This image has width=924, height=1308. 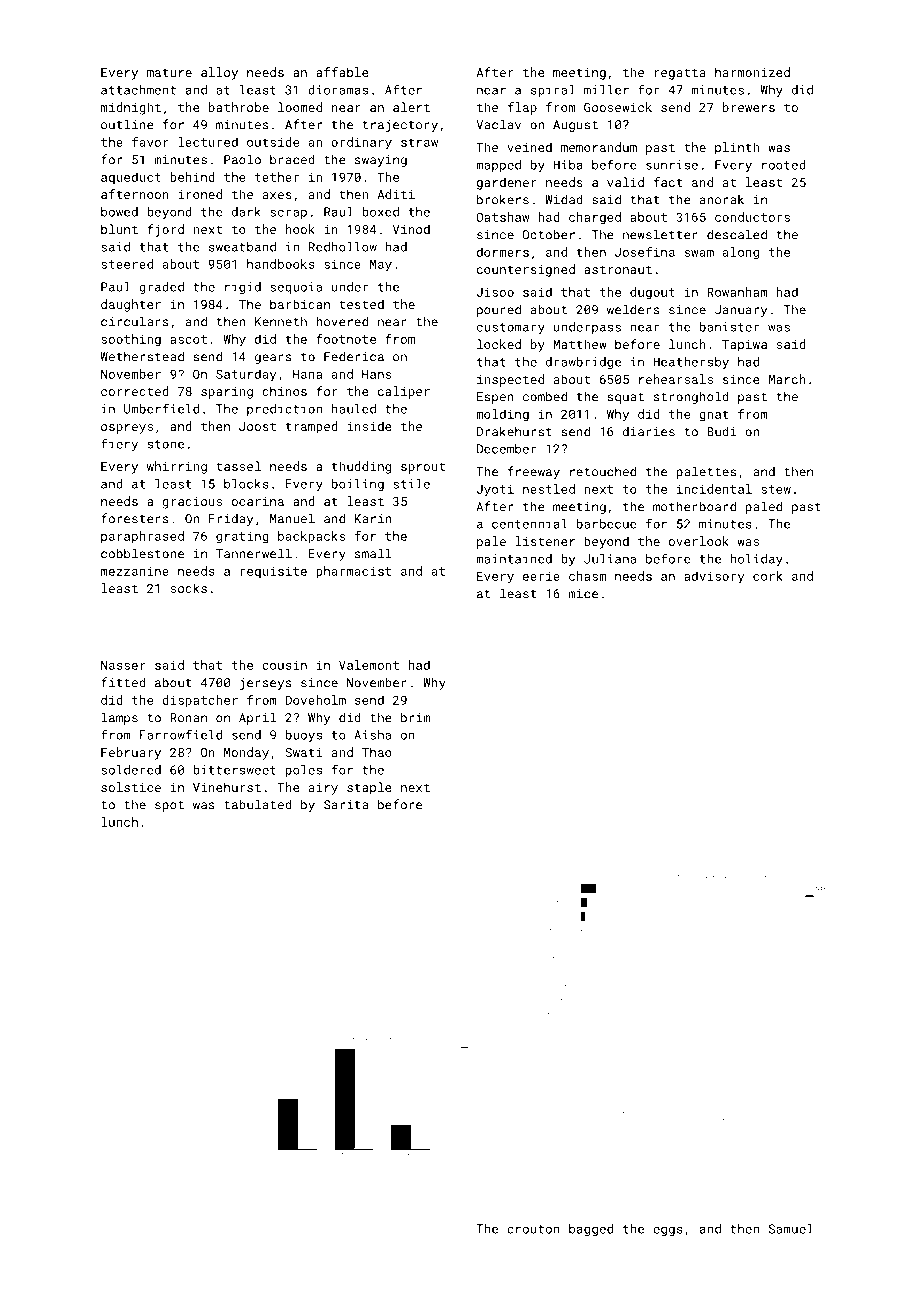 What do you see at coordinates (258, 804) in the image?
I see `tabulated` at bounding box center [258, 804].
